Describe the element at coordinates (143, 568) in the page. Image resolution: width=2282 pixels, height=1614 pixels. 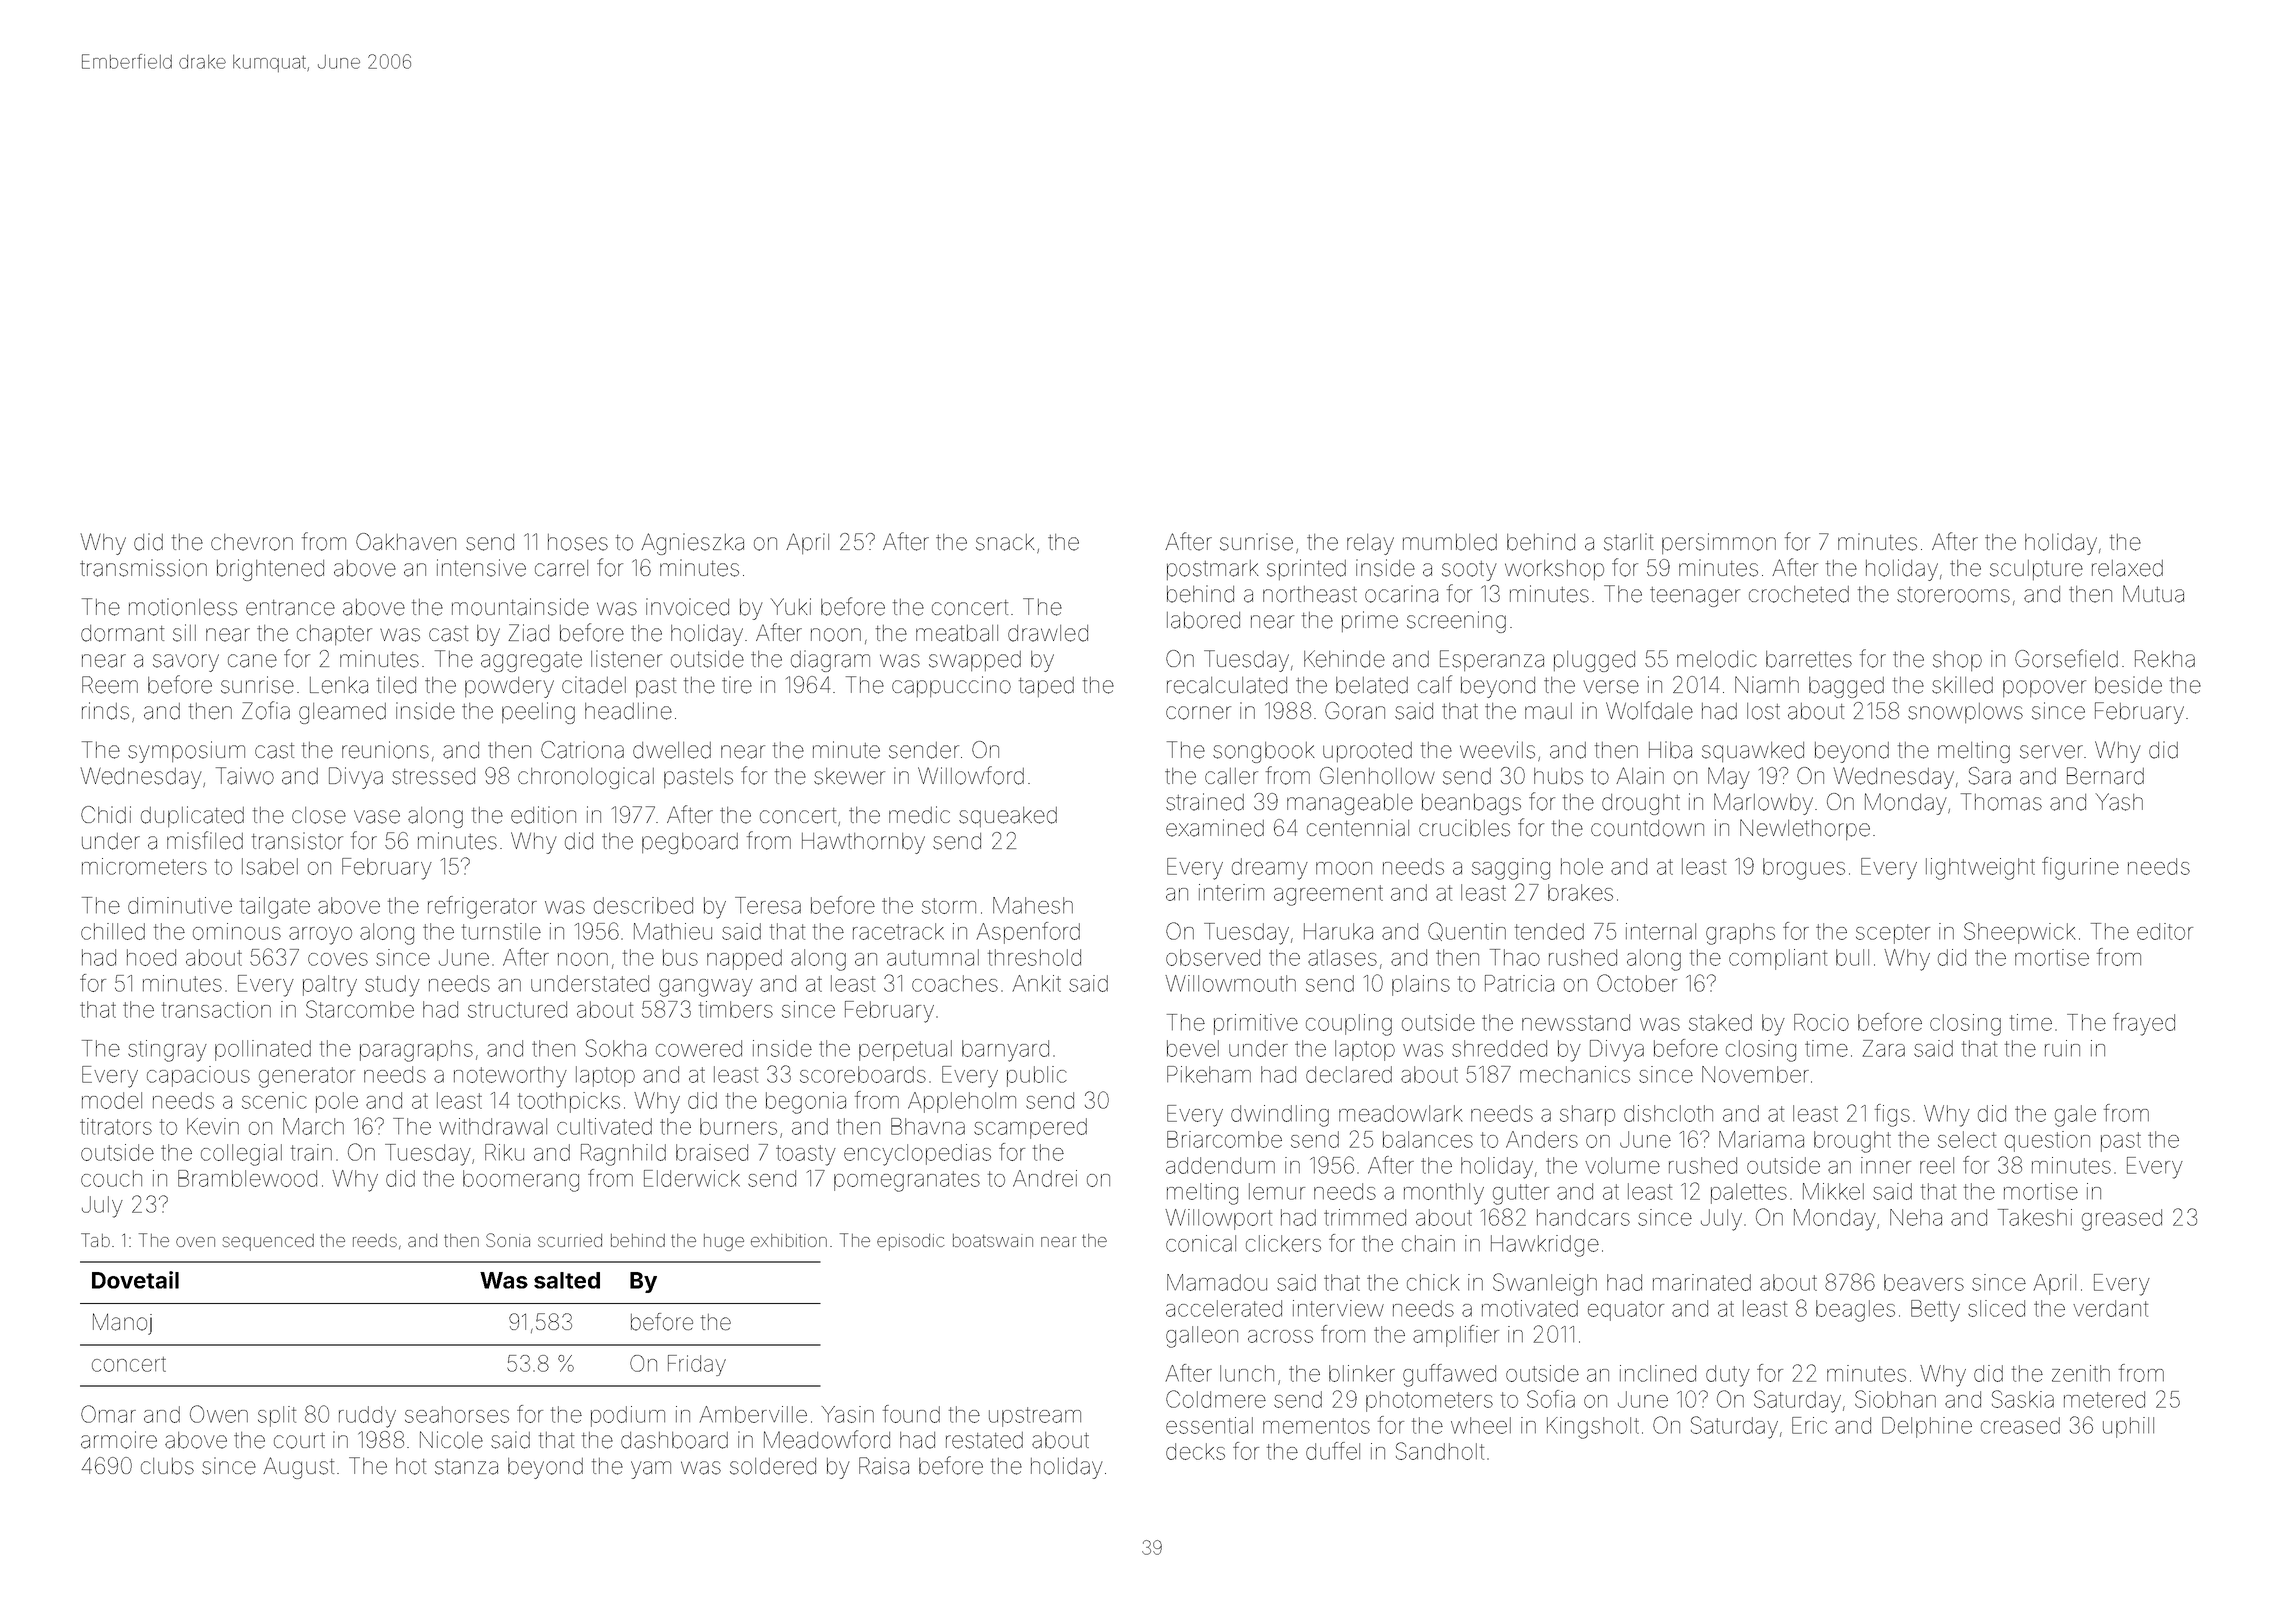
I see `transmission` at that location.
